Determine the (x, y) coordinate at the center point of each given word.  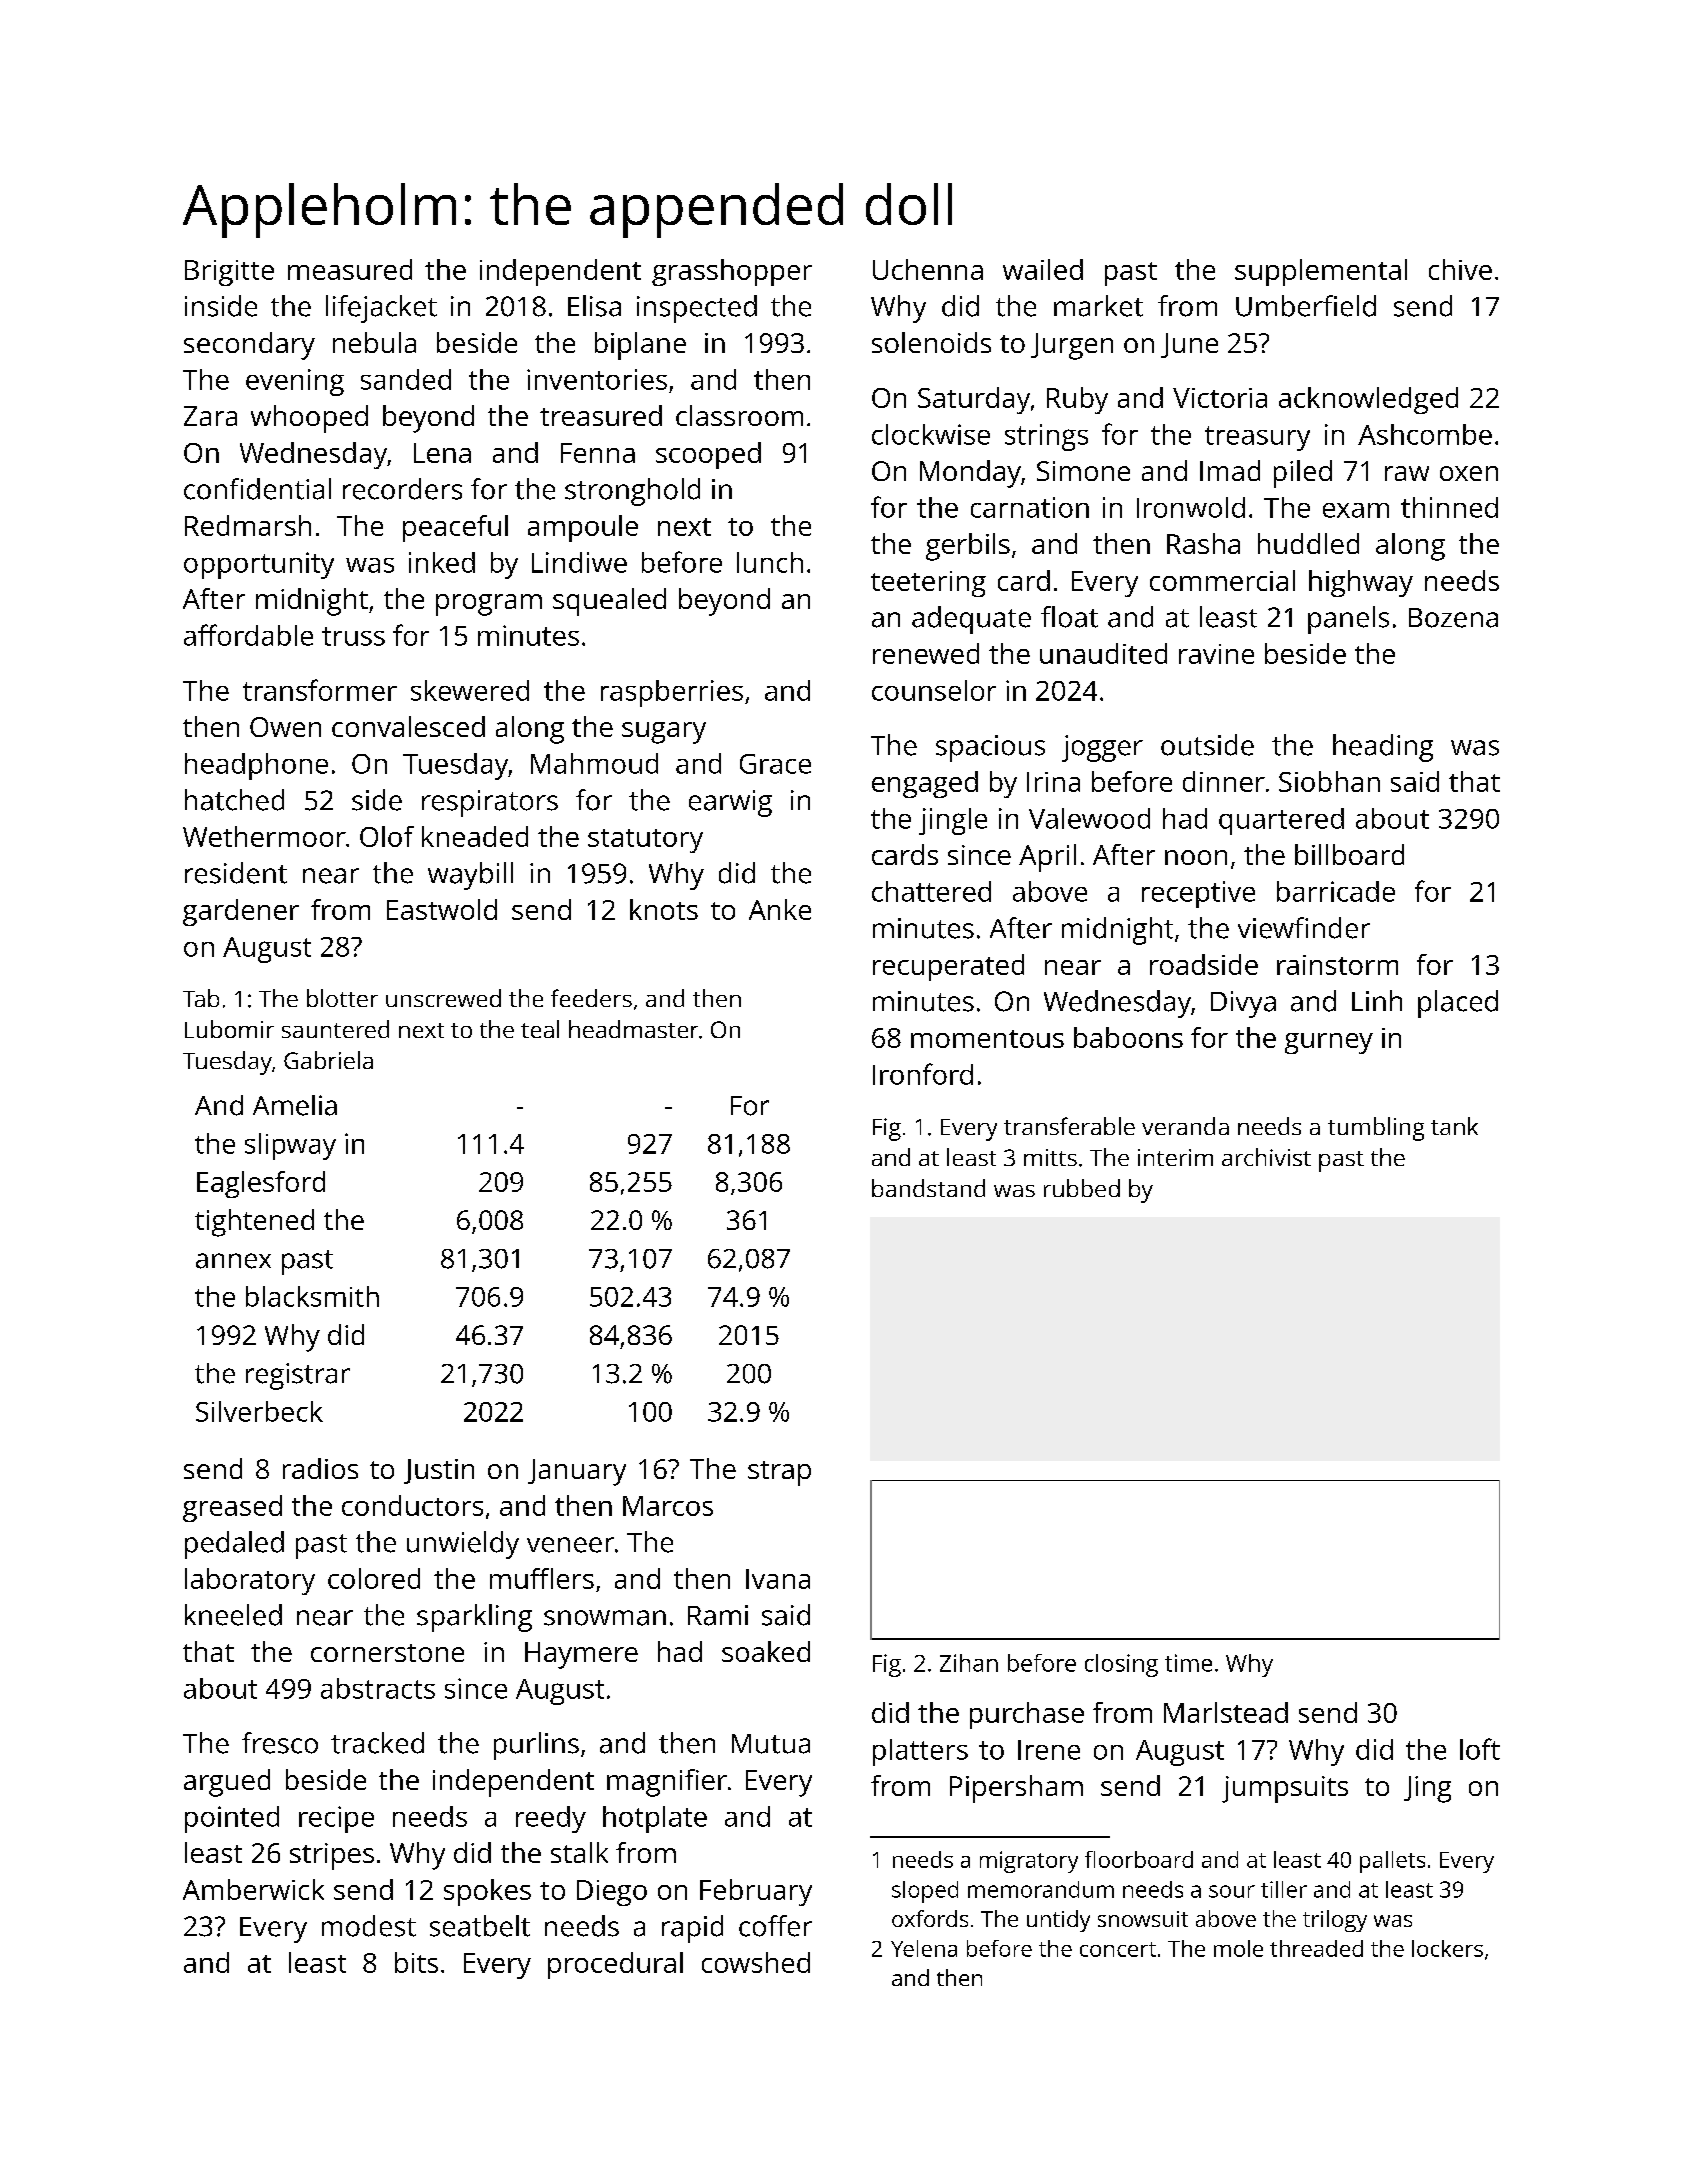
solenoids (931, 342)
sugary (664, 733)
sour (1232, 1891)
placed (1458, 1004)
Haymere (581, 1655)
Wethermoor (264, 836)
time (1188, 1663)
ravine (1216, 654)
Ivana (778, 1579)
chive (1460, 269)
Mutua (771, 1744)
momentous (987, 1039)
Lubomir (229, 1029)
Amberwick (253, 1889)
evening (295, 382)
